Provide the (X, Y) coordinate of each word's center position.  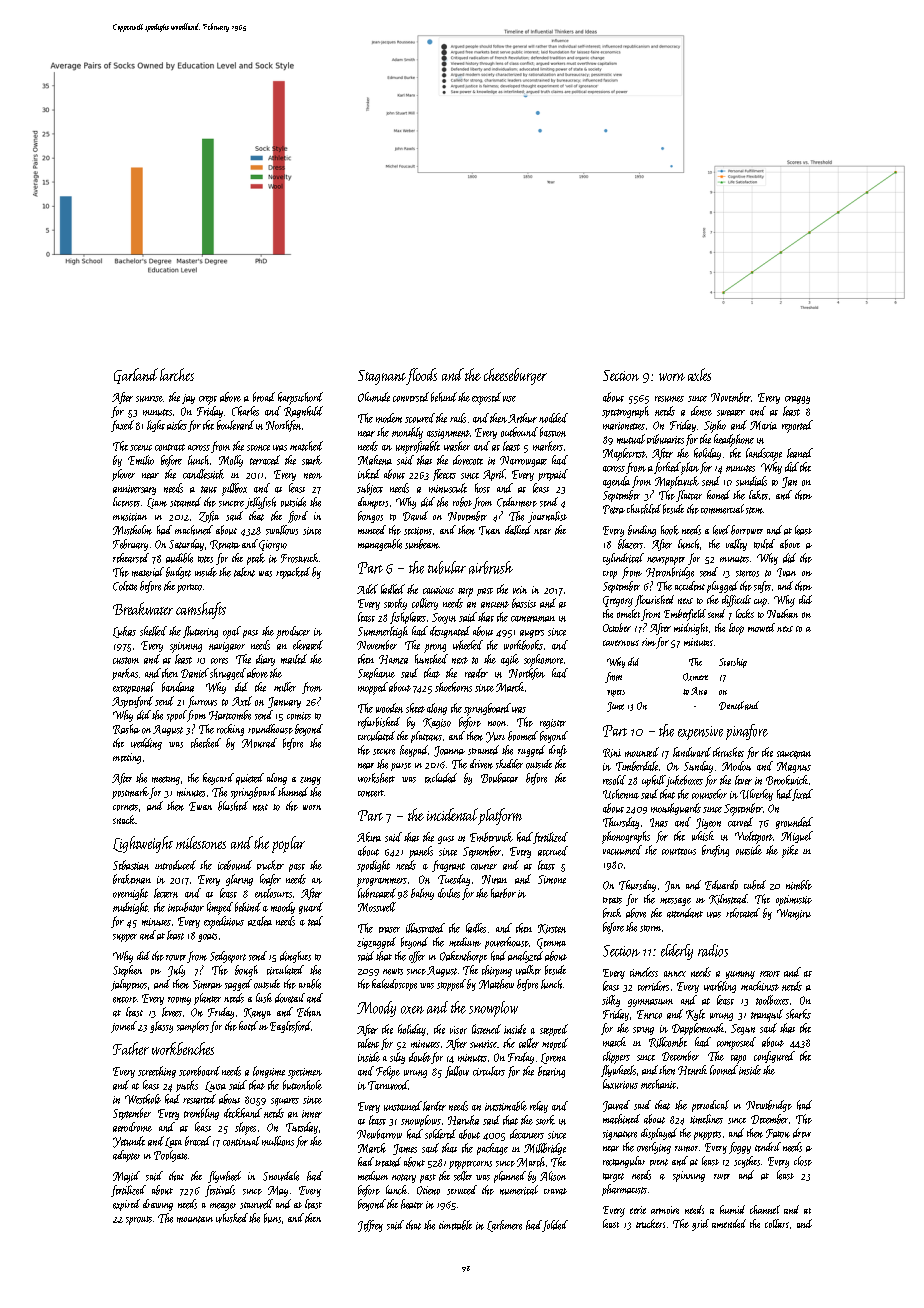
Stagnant (382, 377)
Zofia (209, 517)
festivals (220, 1191)
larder (434, 1106)
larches (177, 374)
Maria (763, 425)
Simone (552, 879)
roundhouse (270, 729)
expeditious (224, 922)
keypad (414, 751)
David (415, 516)
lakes (758, 495)
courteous (679, 851)
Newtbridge (769, 1106)
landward (692, 752)
